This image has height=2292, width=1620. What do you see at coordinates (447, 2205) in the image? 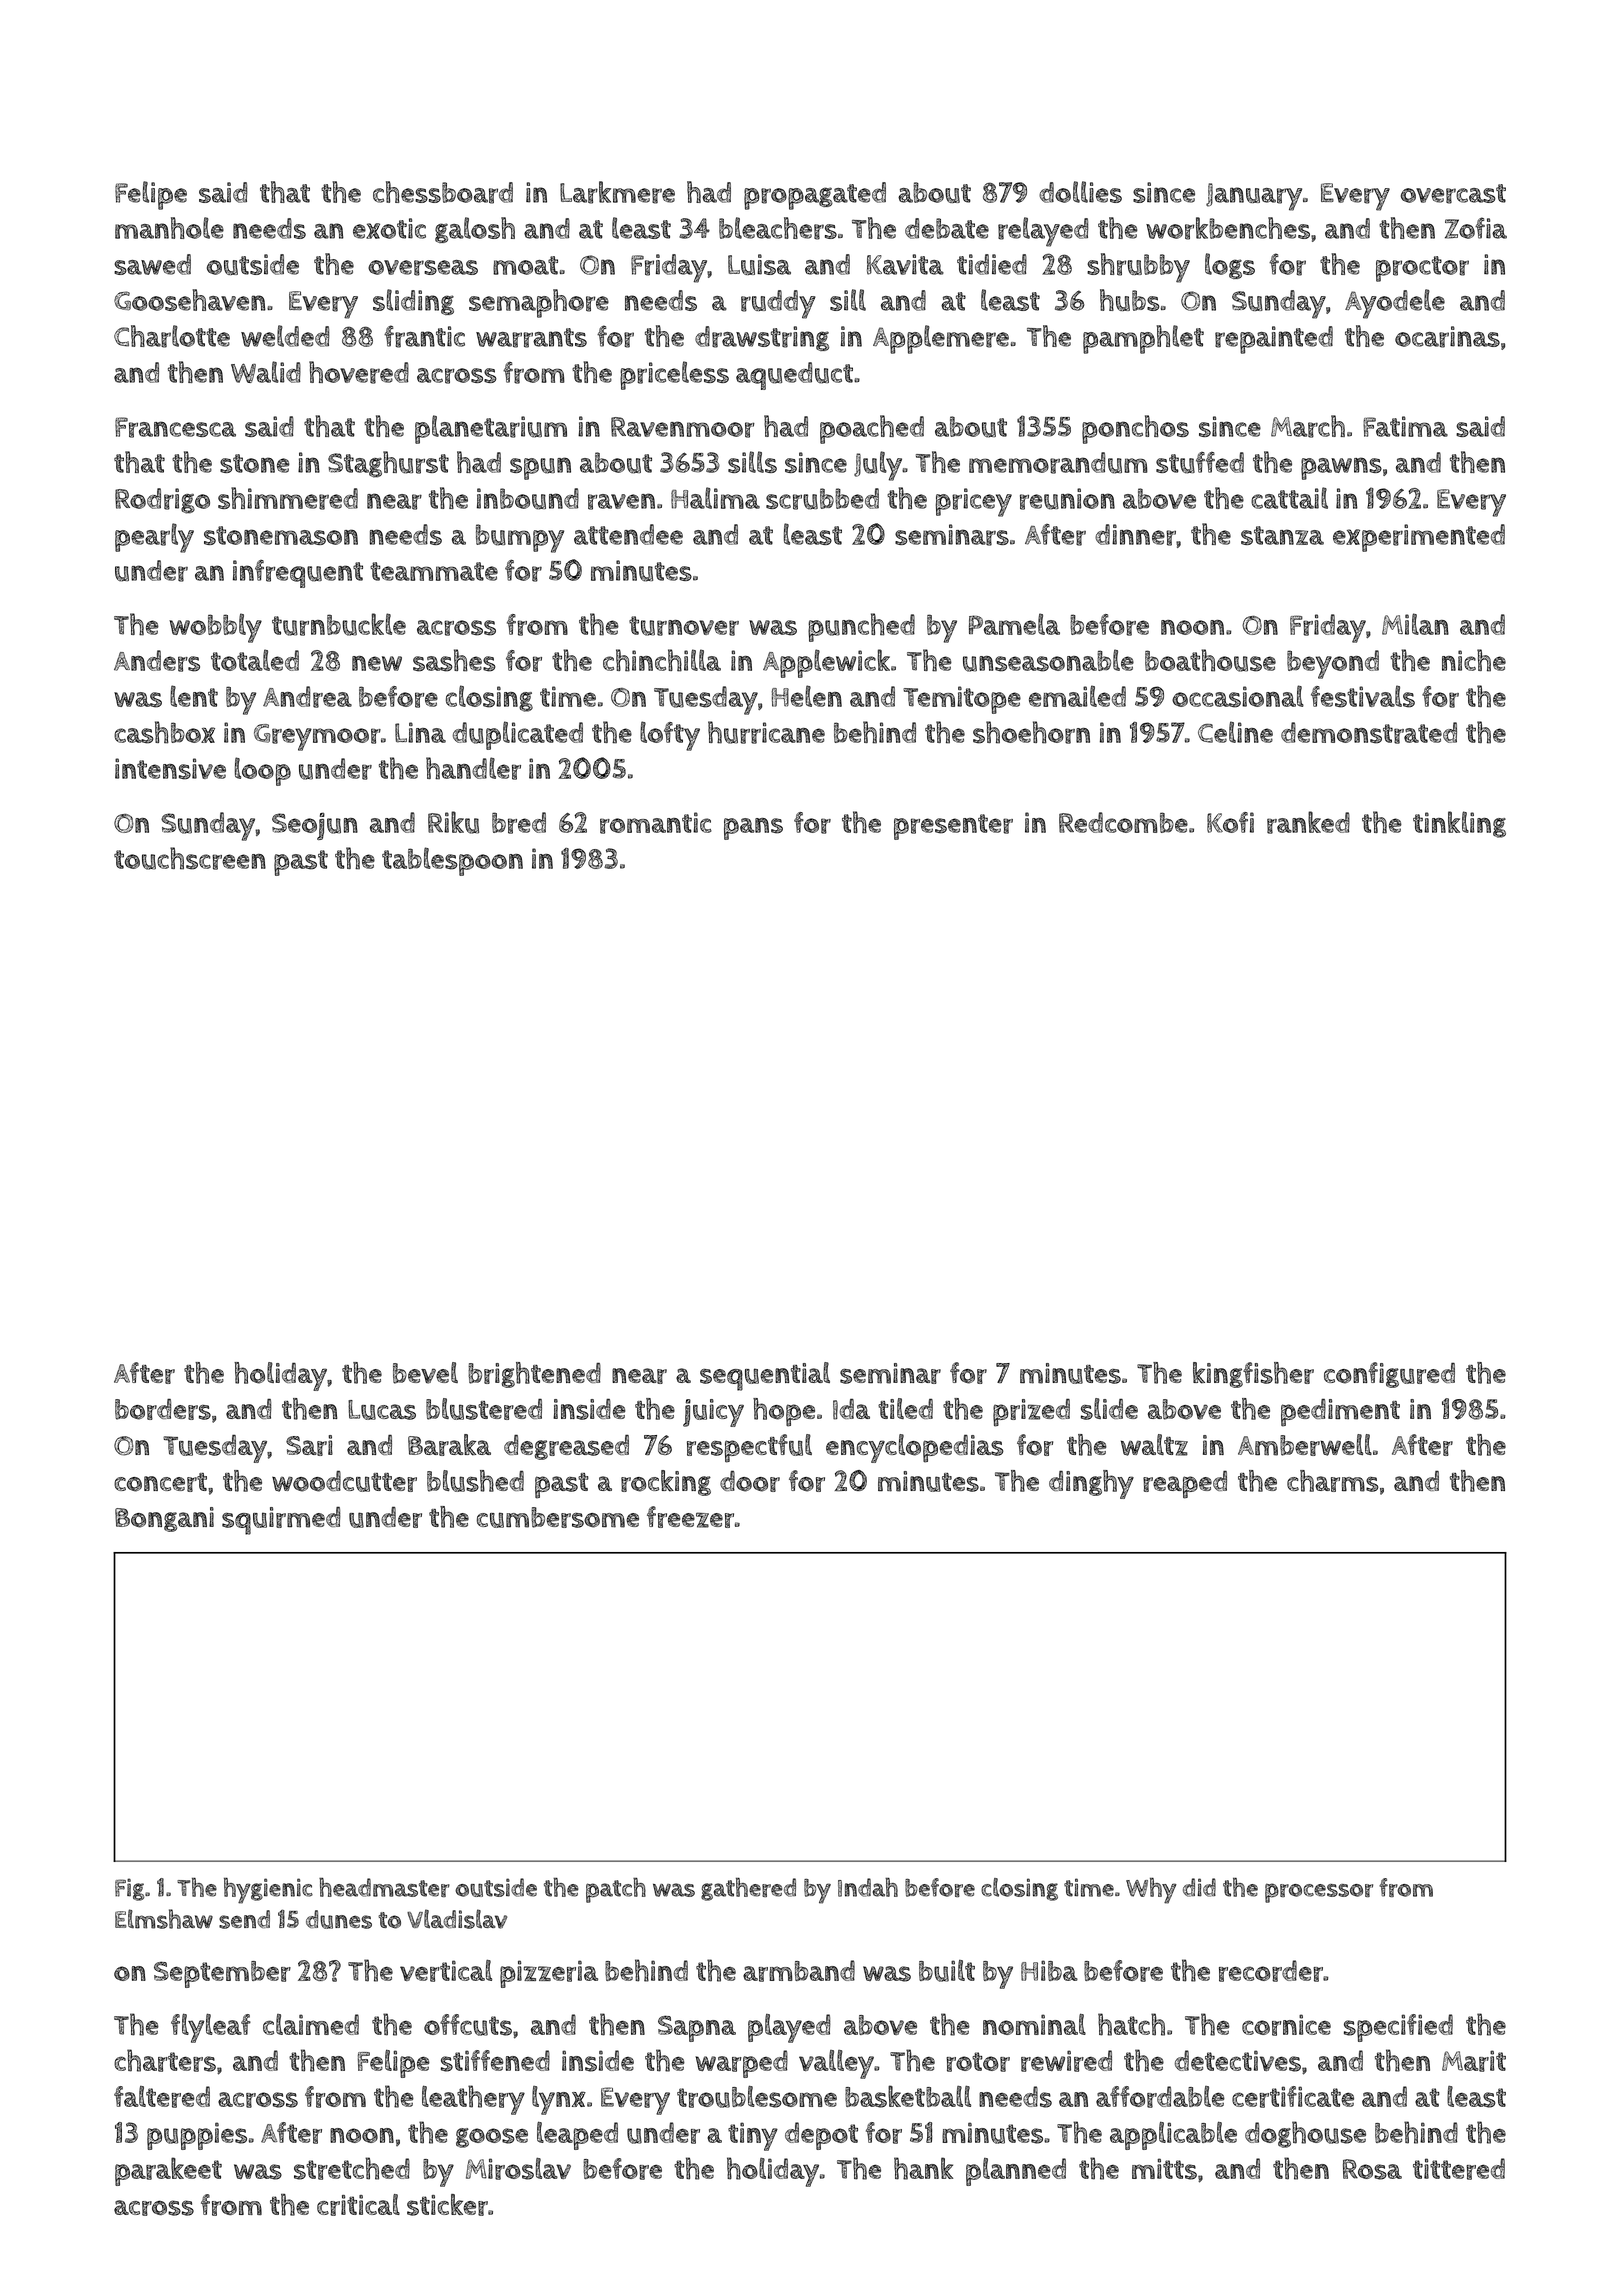
I see `sticker` at bounding box center [447, 2205].
